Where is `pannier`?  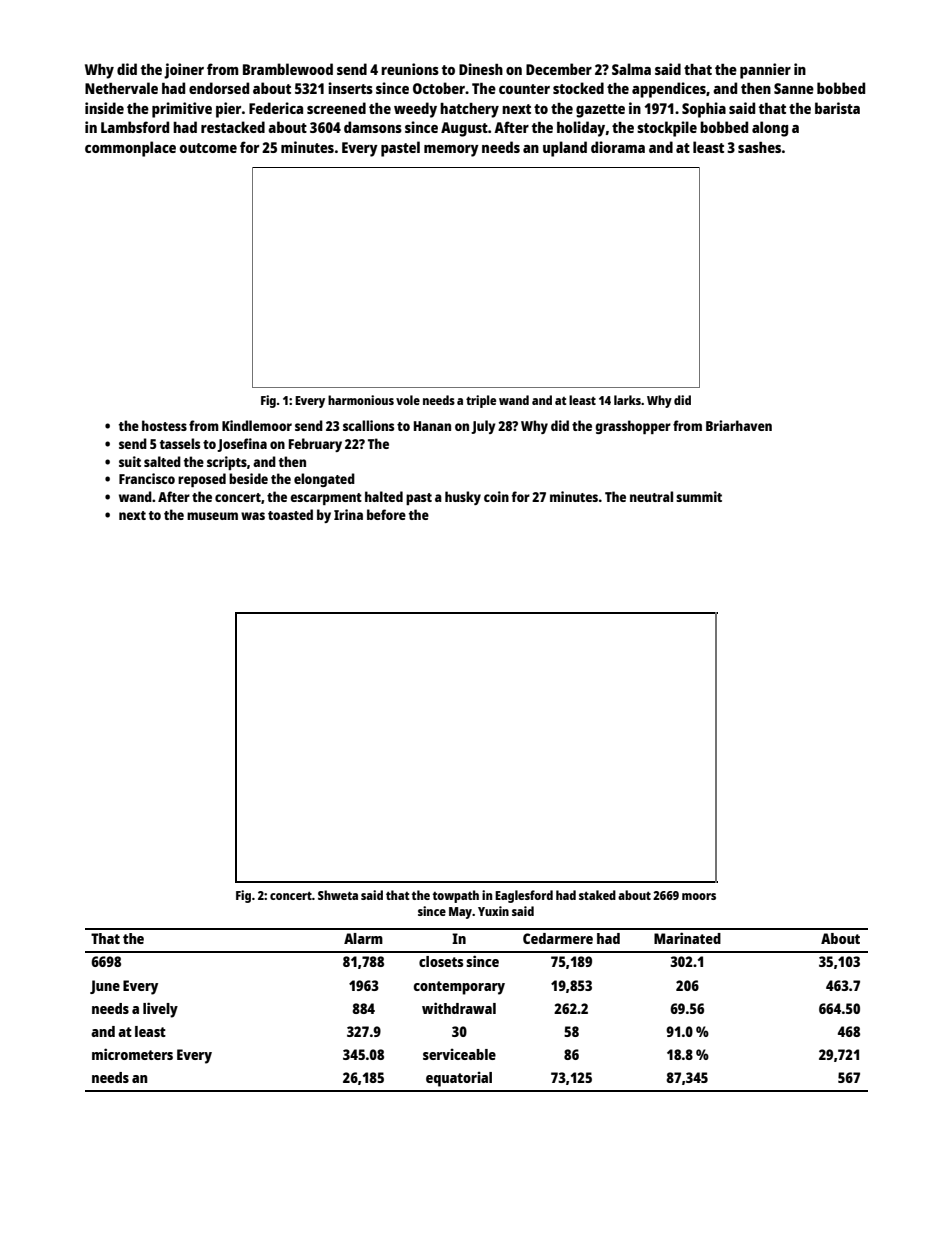
pannier is located at coordinates (765, 71).
